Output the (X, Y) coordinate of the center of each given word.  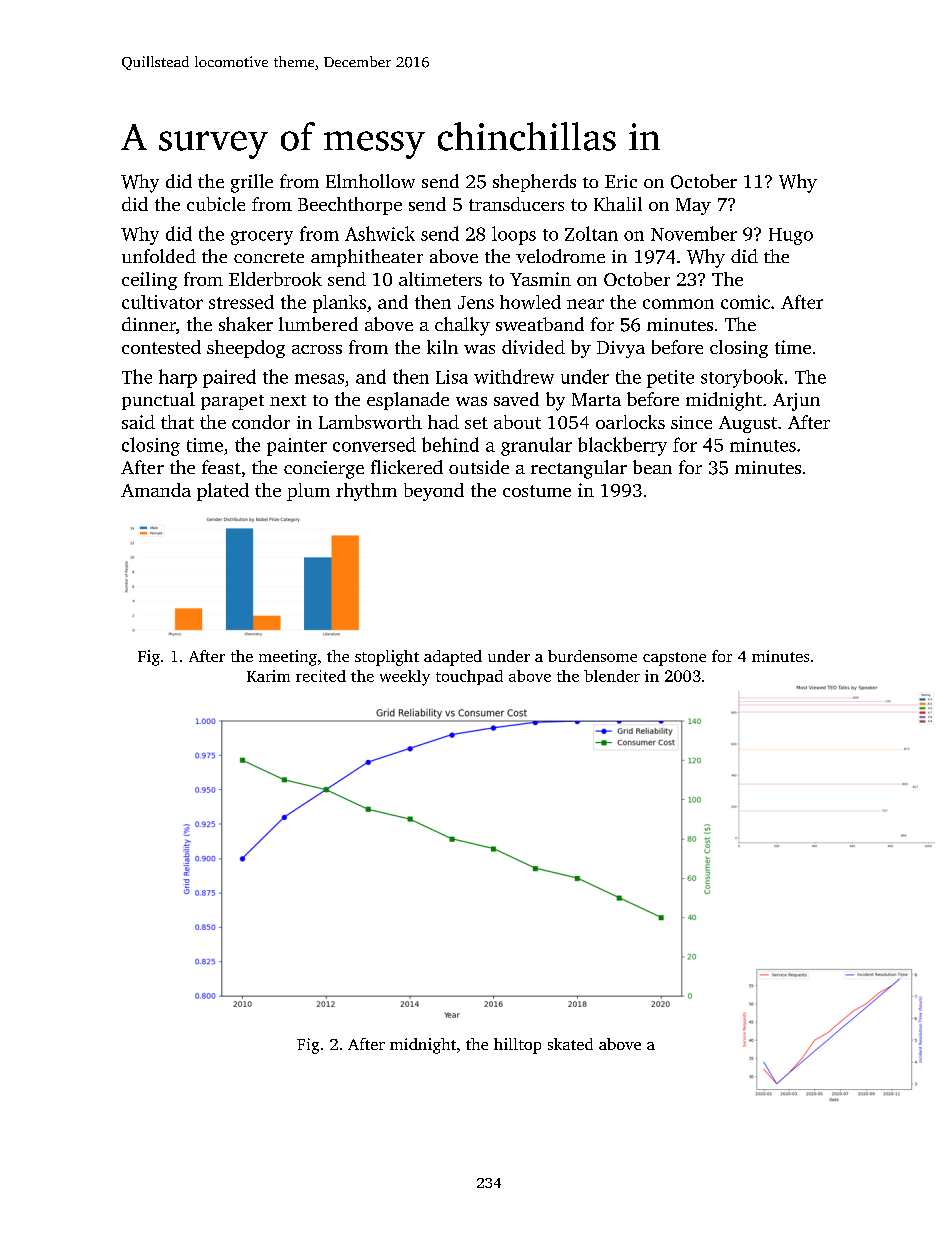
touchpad (469, 677)
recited (321, 676)
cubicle (216, 204)
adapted (453, 658)
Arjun (796, 402)
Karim (268, 676)
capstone (674, 659)
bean (652, 467)
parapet (232, 402)
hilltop (517, 1046)
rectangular (579, 469)
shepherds (534, 183)
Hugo (791, 236)
